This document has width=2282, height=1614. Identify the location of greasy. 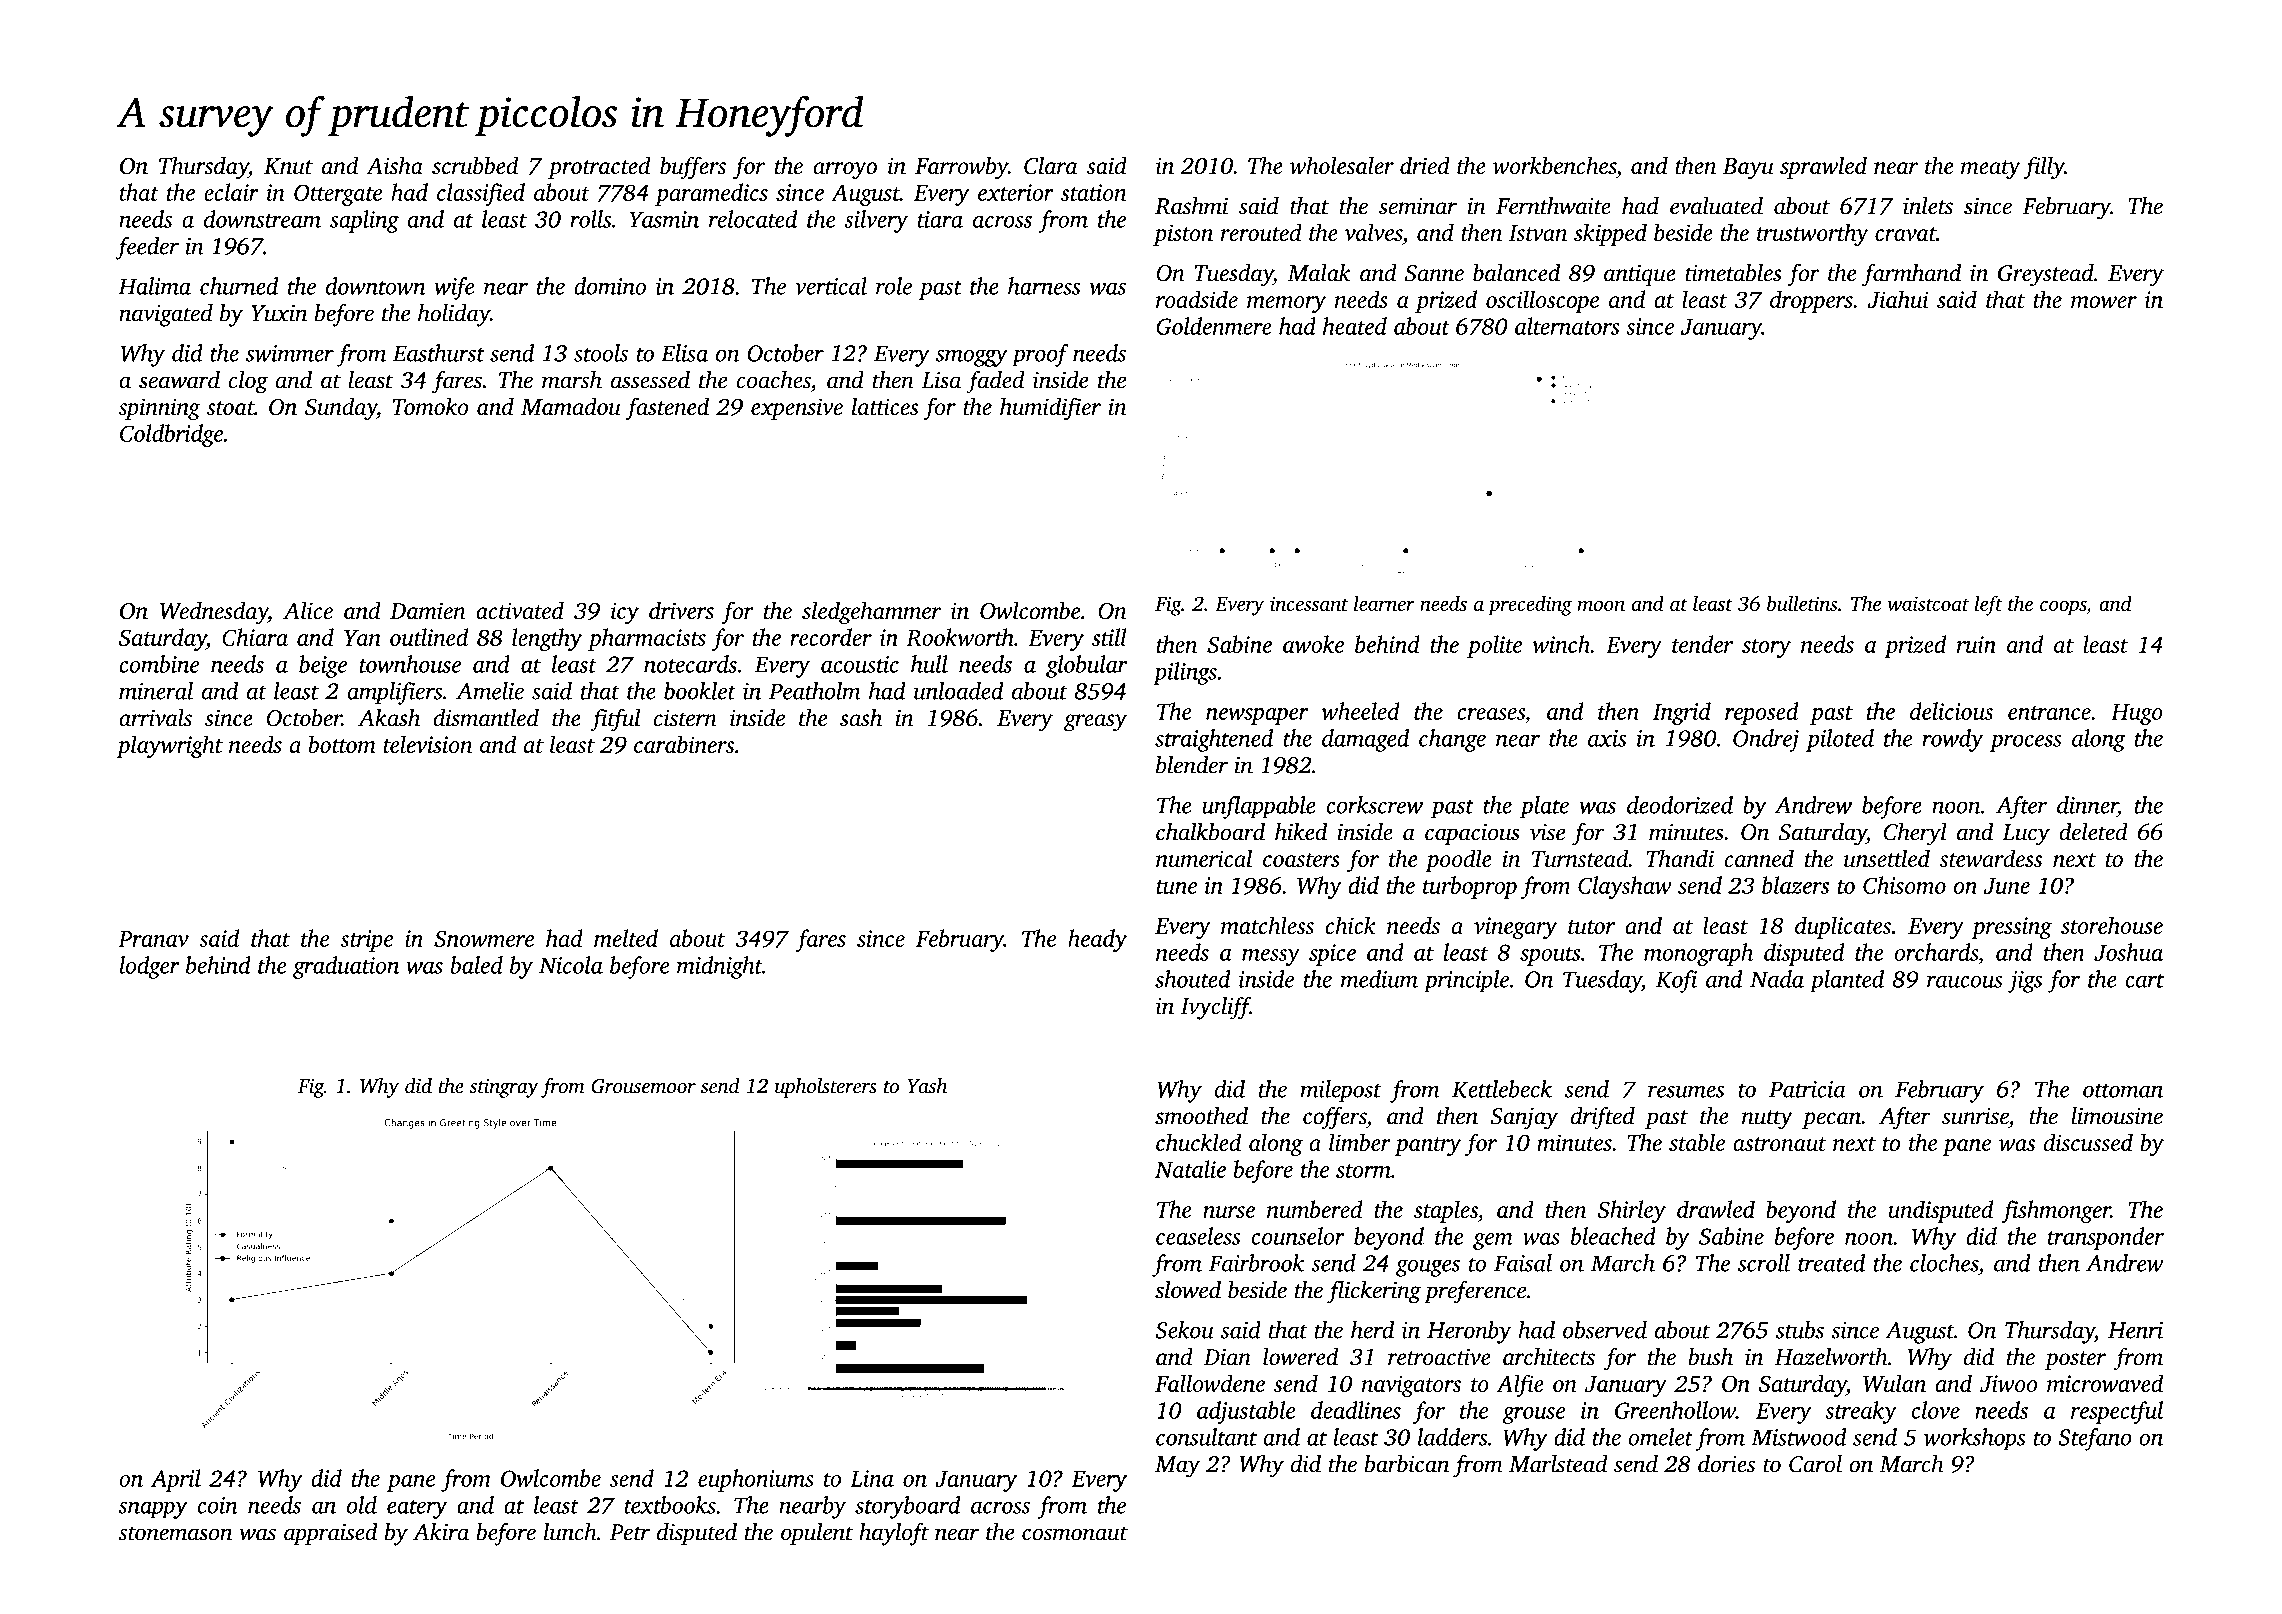
(1095, 723).
